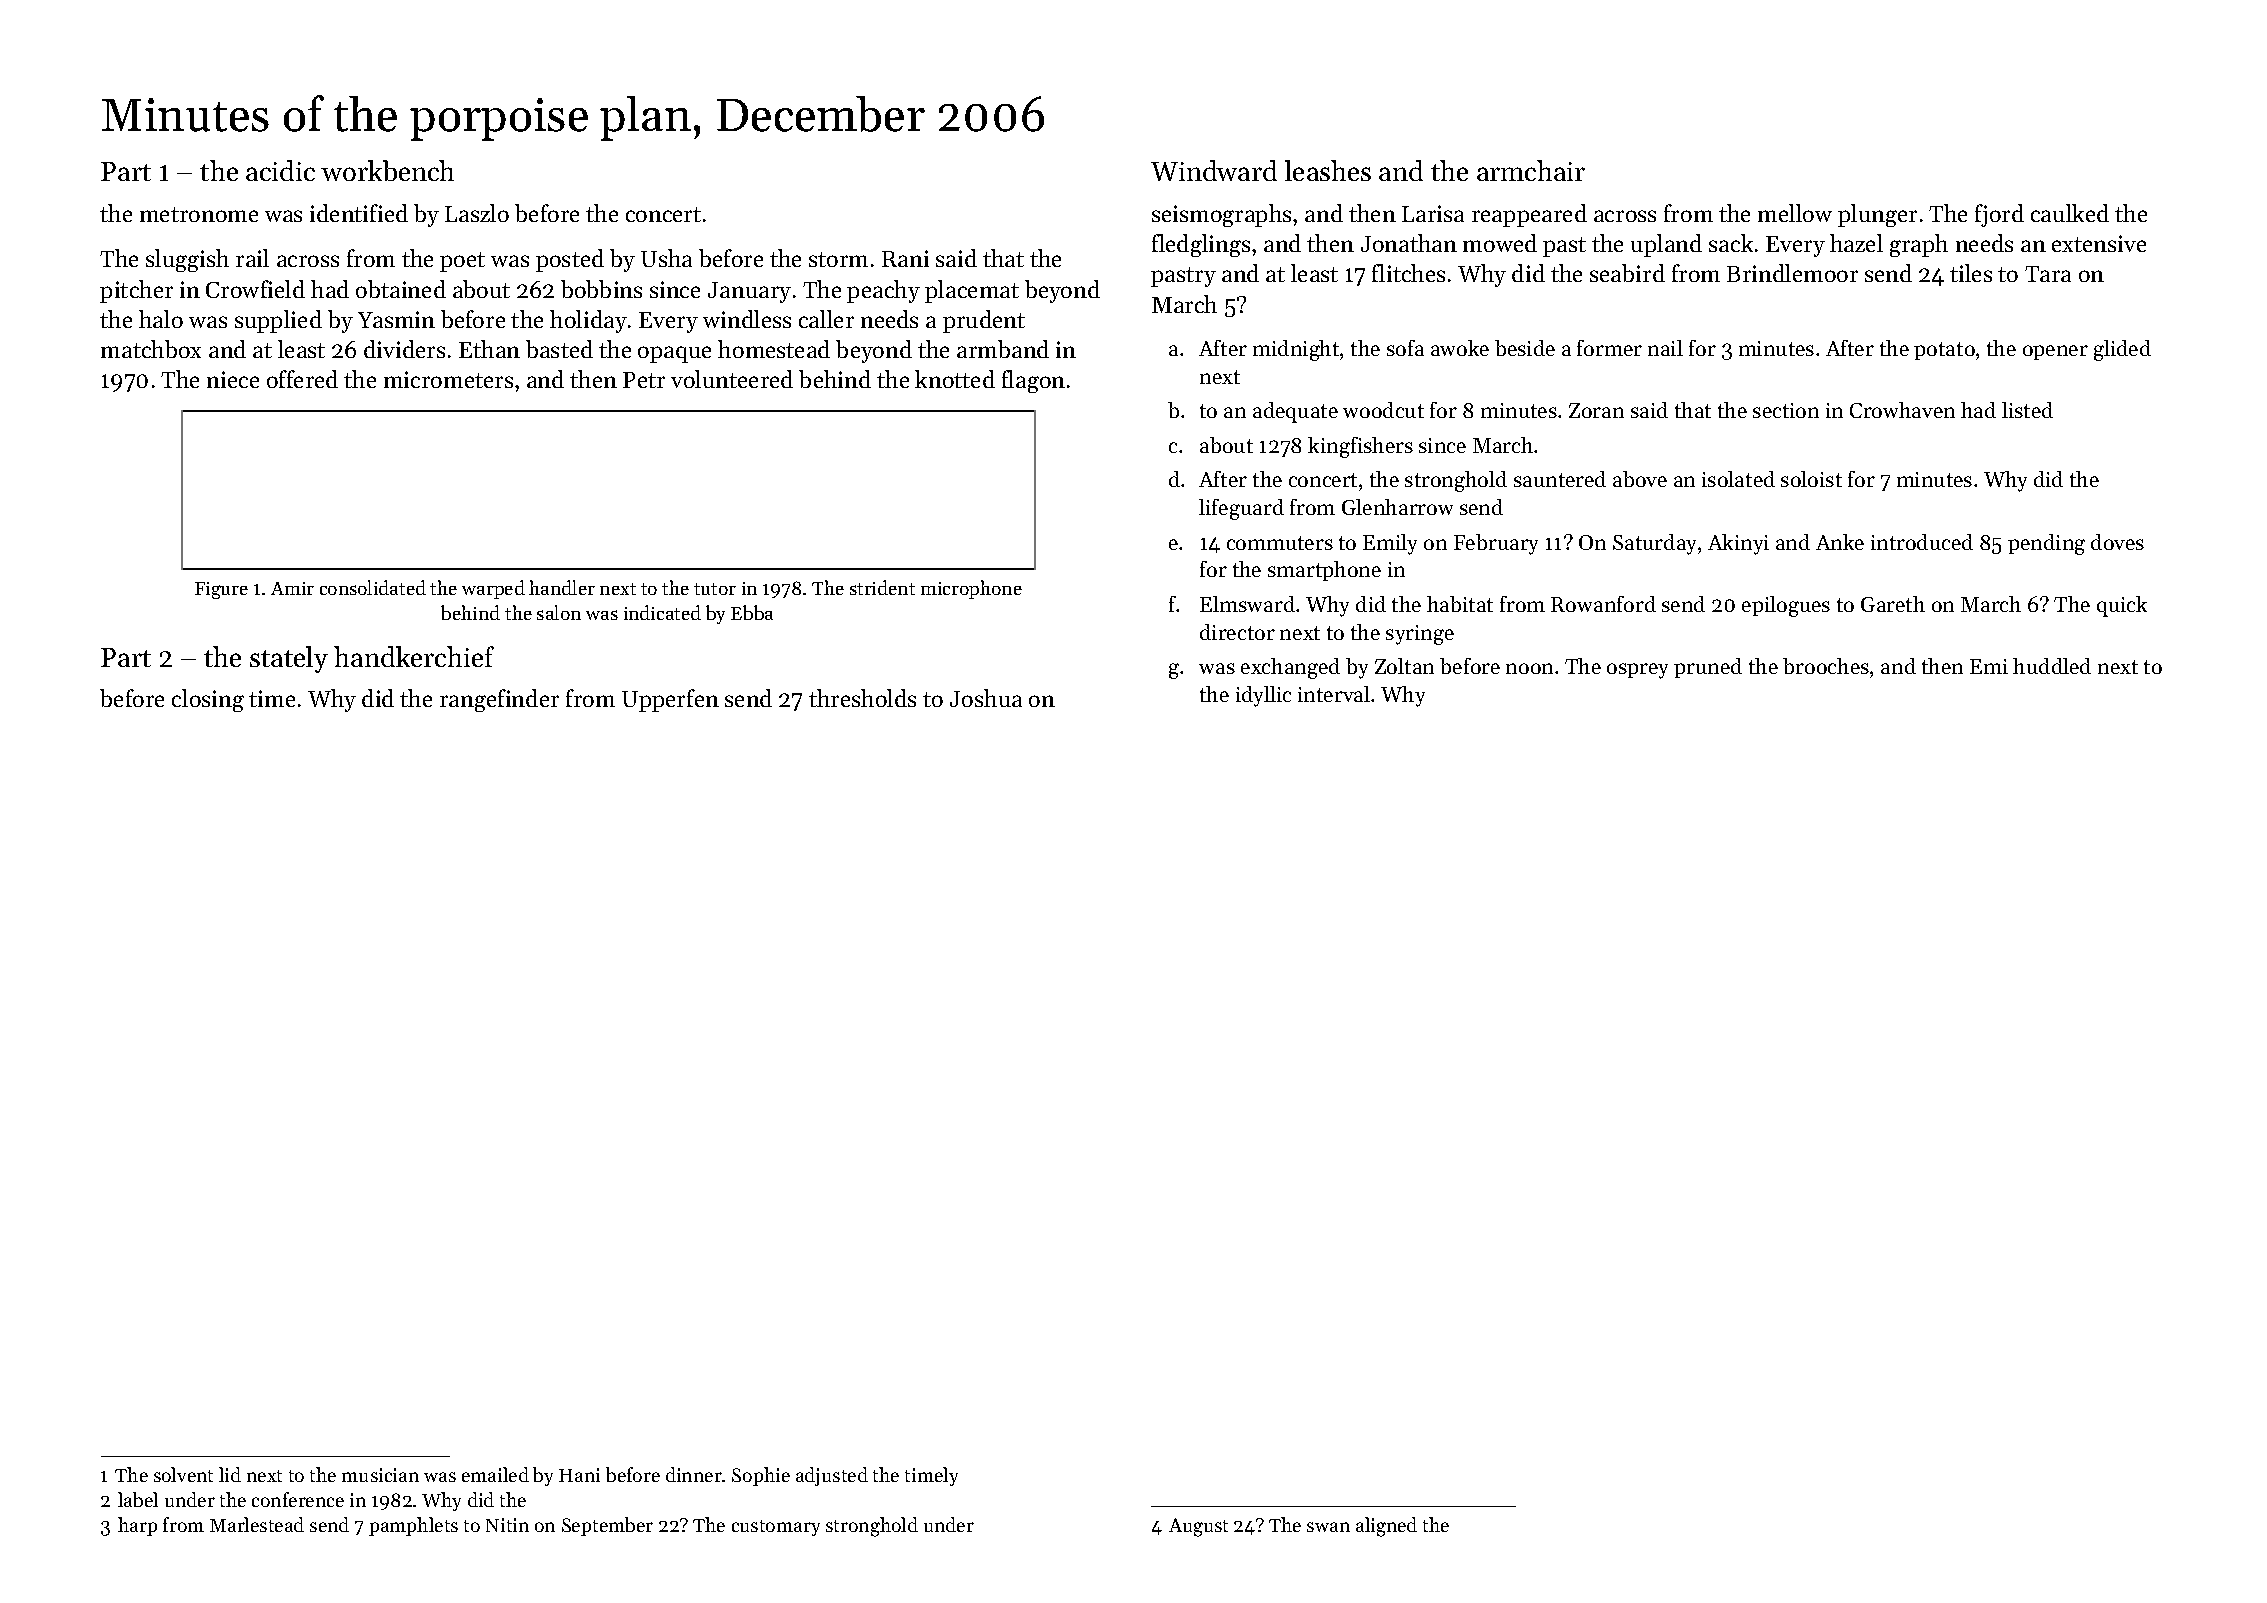  Describe the element at coordinates (1826, 666) in the screenshot. I see `brooches` at that location.
